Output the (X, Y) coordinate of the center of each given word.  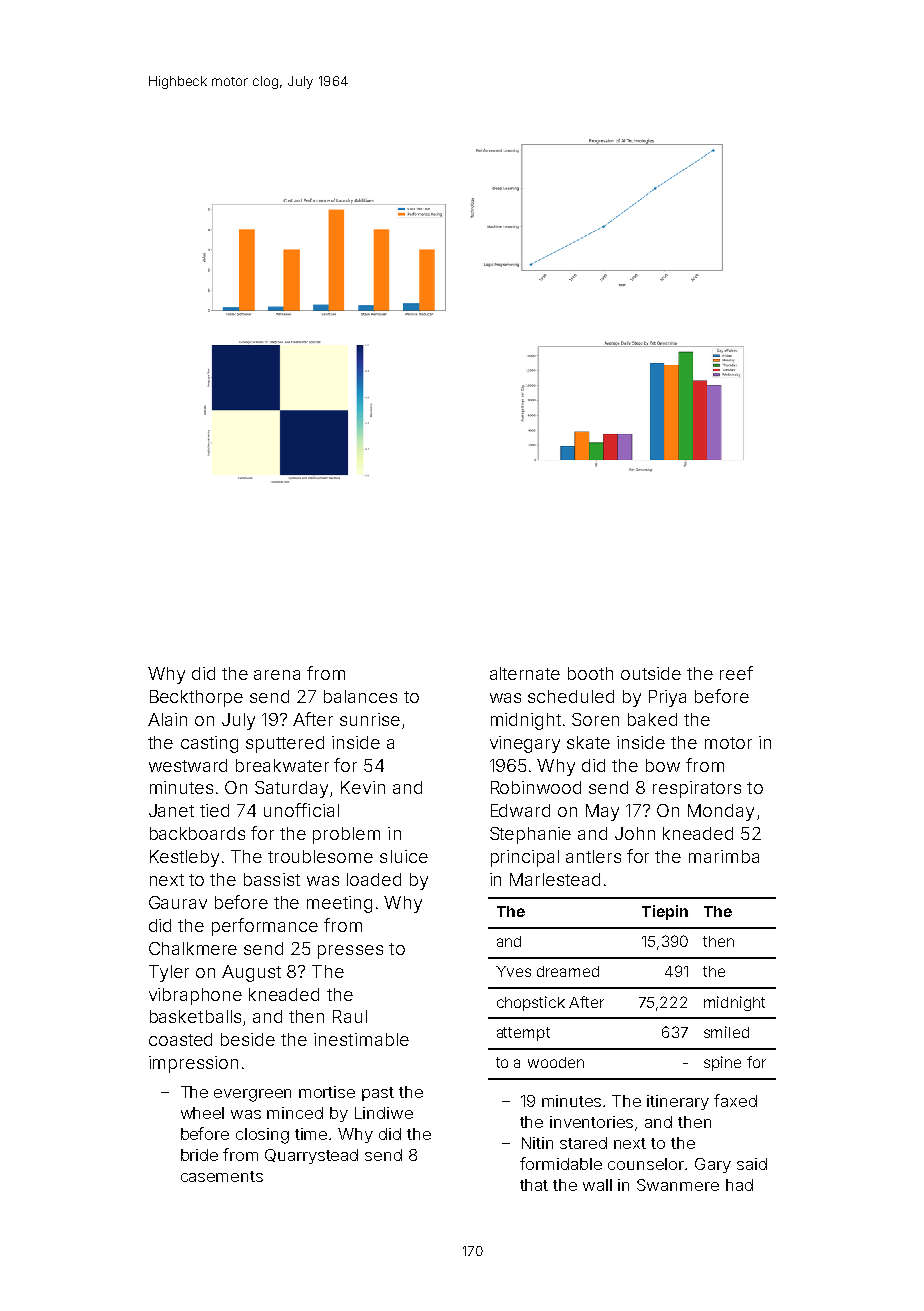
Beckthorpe (196, 698)
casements (222, 1176)
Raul (350, 1016)
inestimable (361, 1039)
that (534, 1185)
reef (736, 673)
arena (277, 675)
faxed (735, 1100)
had (739, 1185)
